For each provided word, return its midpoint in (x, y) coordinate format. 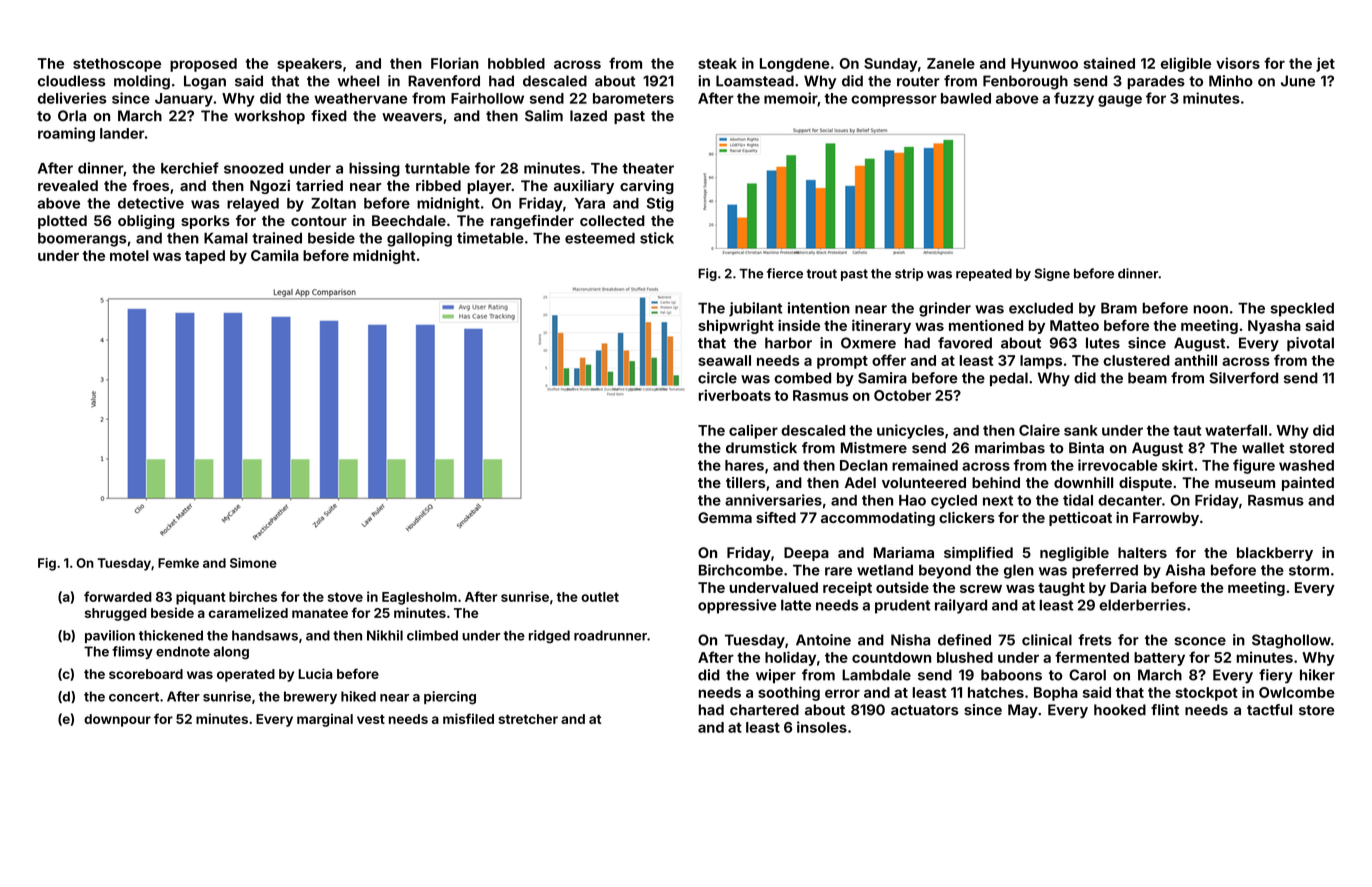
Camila (275, 255)
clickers (967, 517)
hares (744, 465)
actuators (925, 710)
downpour (117, 720)
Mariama (904, 552)
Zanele (951, 63)
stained (1109, 63)
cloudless (71, 81)
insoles (822, 727)
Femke (178, 563)
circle (717, 378)
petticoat (1080, 519)
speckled (1302, 309)
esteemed (600, 238)
